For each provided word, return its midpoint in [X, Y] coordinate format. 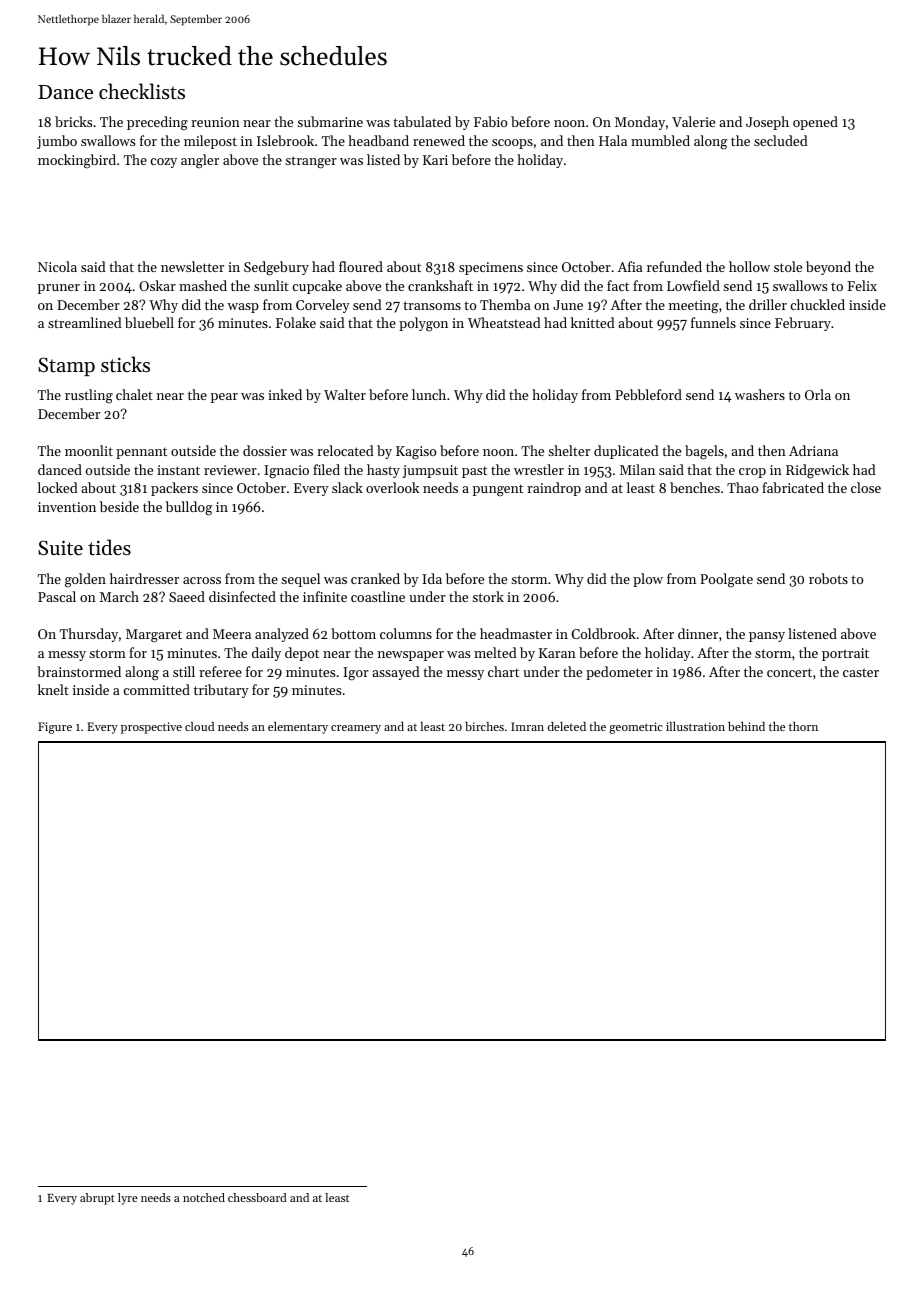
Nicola [57, 266]
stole [788, 266]
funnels [713, 322]
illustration [695, 726]
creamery [356, 729]
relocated [345, 450]
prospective [151, 728]
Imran [527, 726]
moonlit [89, 450]
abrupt [97, 1199]
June [568, 305]
